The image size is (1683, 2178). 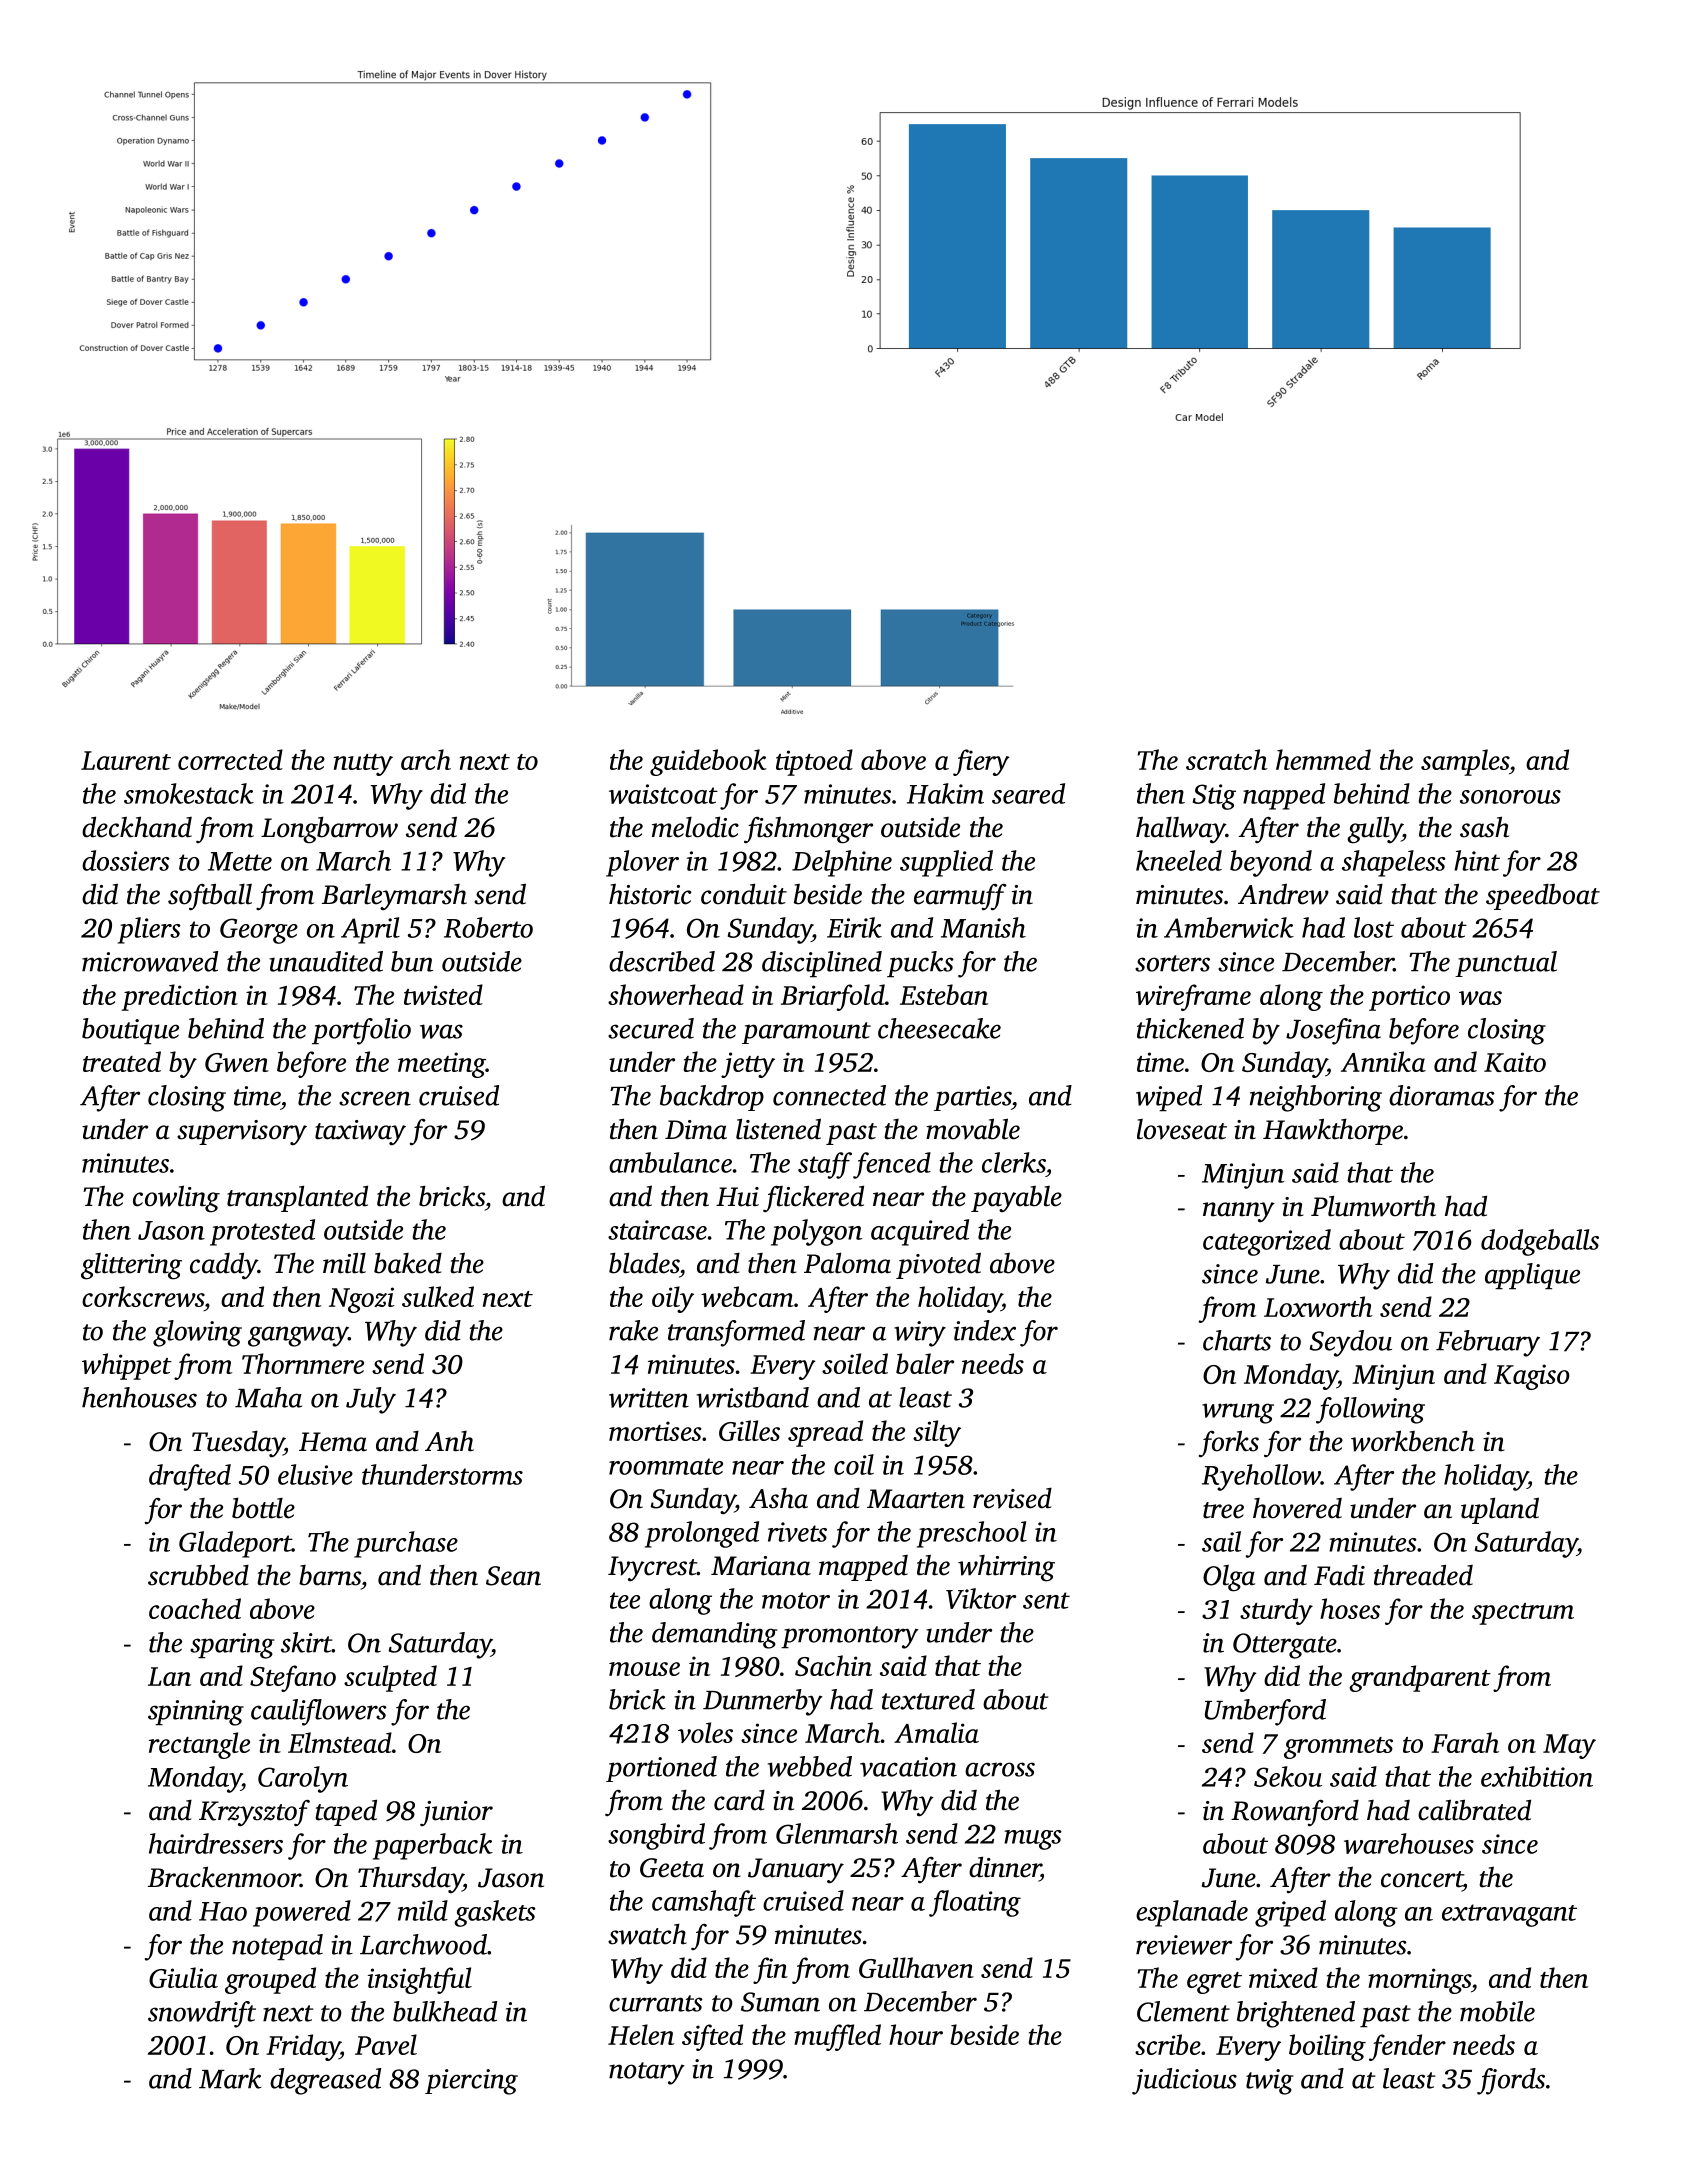 What do you see at coordinates (806, 1033) in the screenshot?
I see `paramount` at bounding box center [806, 1033].
